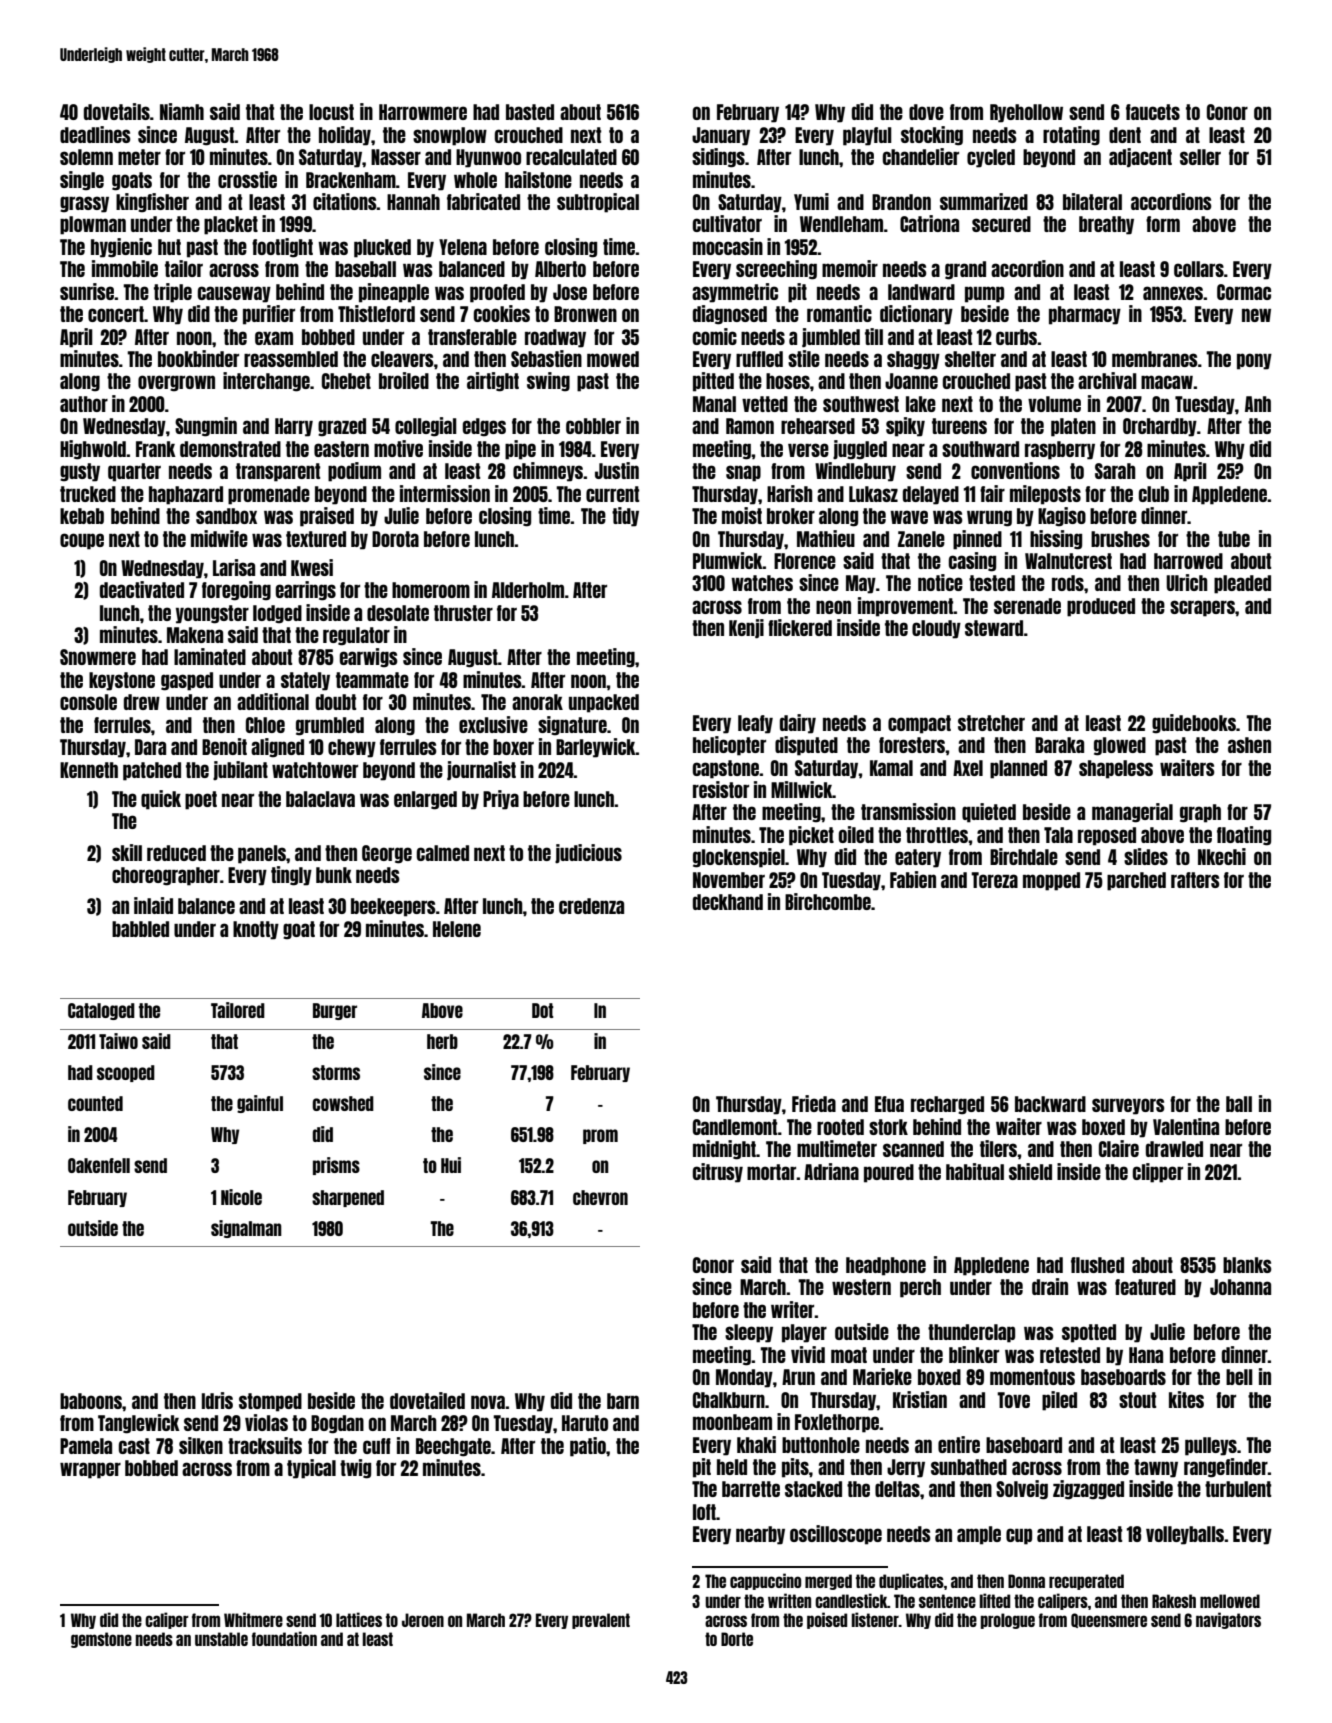 This screenshot has width=1332, height=1723. I want to click on Solveig, so click(1022, 1490).
